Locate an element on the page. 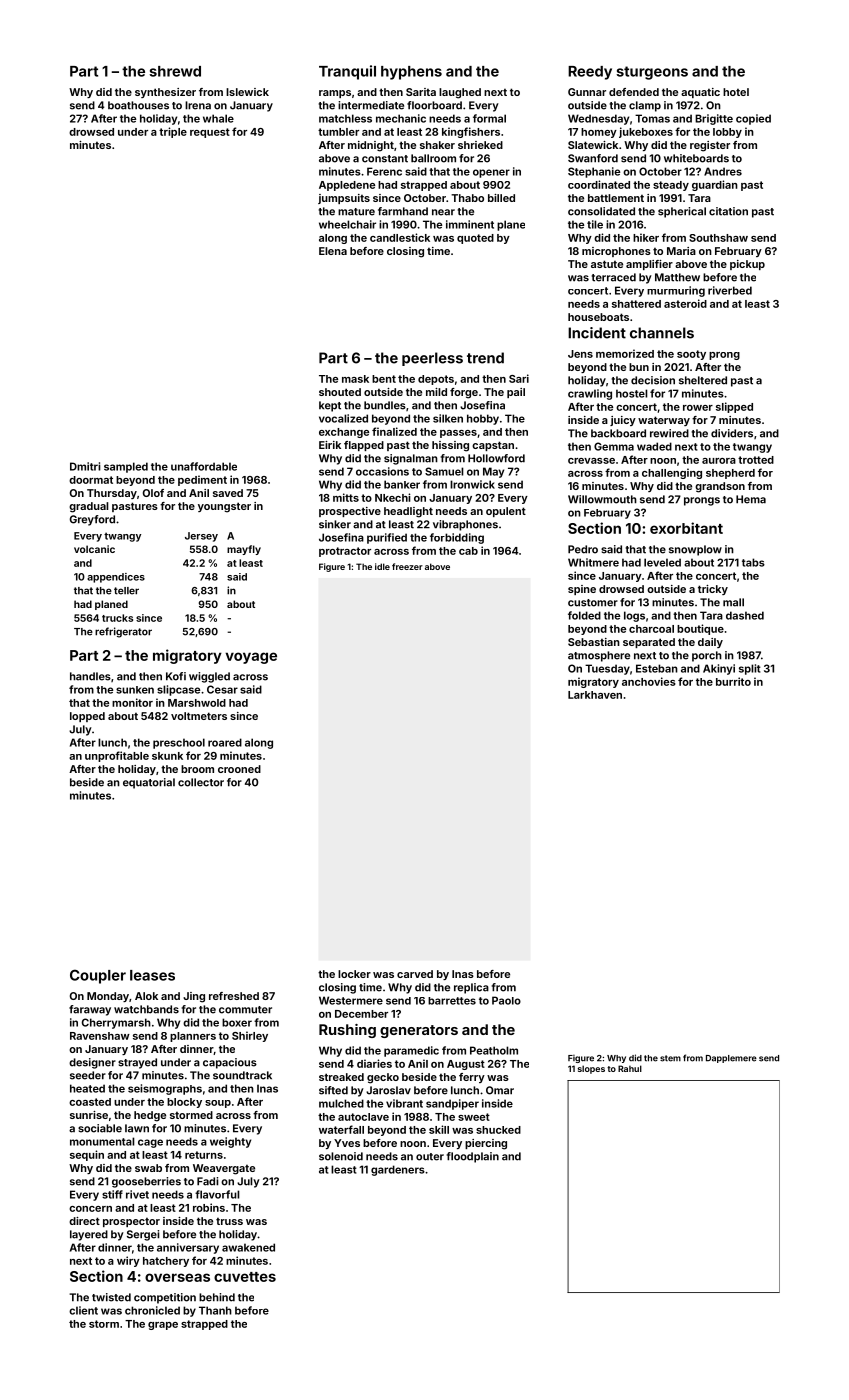  quoted is located at coordinates (475, 239).
